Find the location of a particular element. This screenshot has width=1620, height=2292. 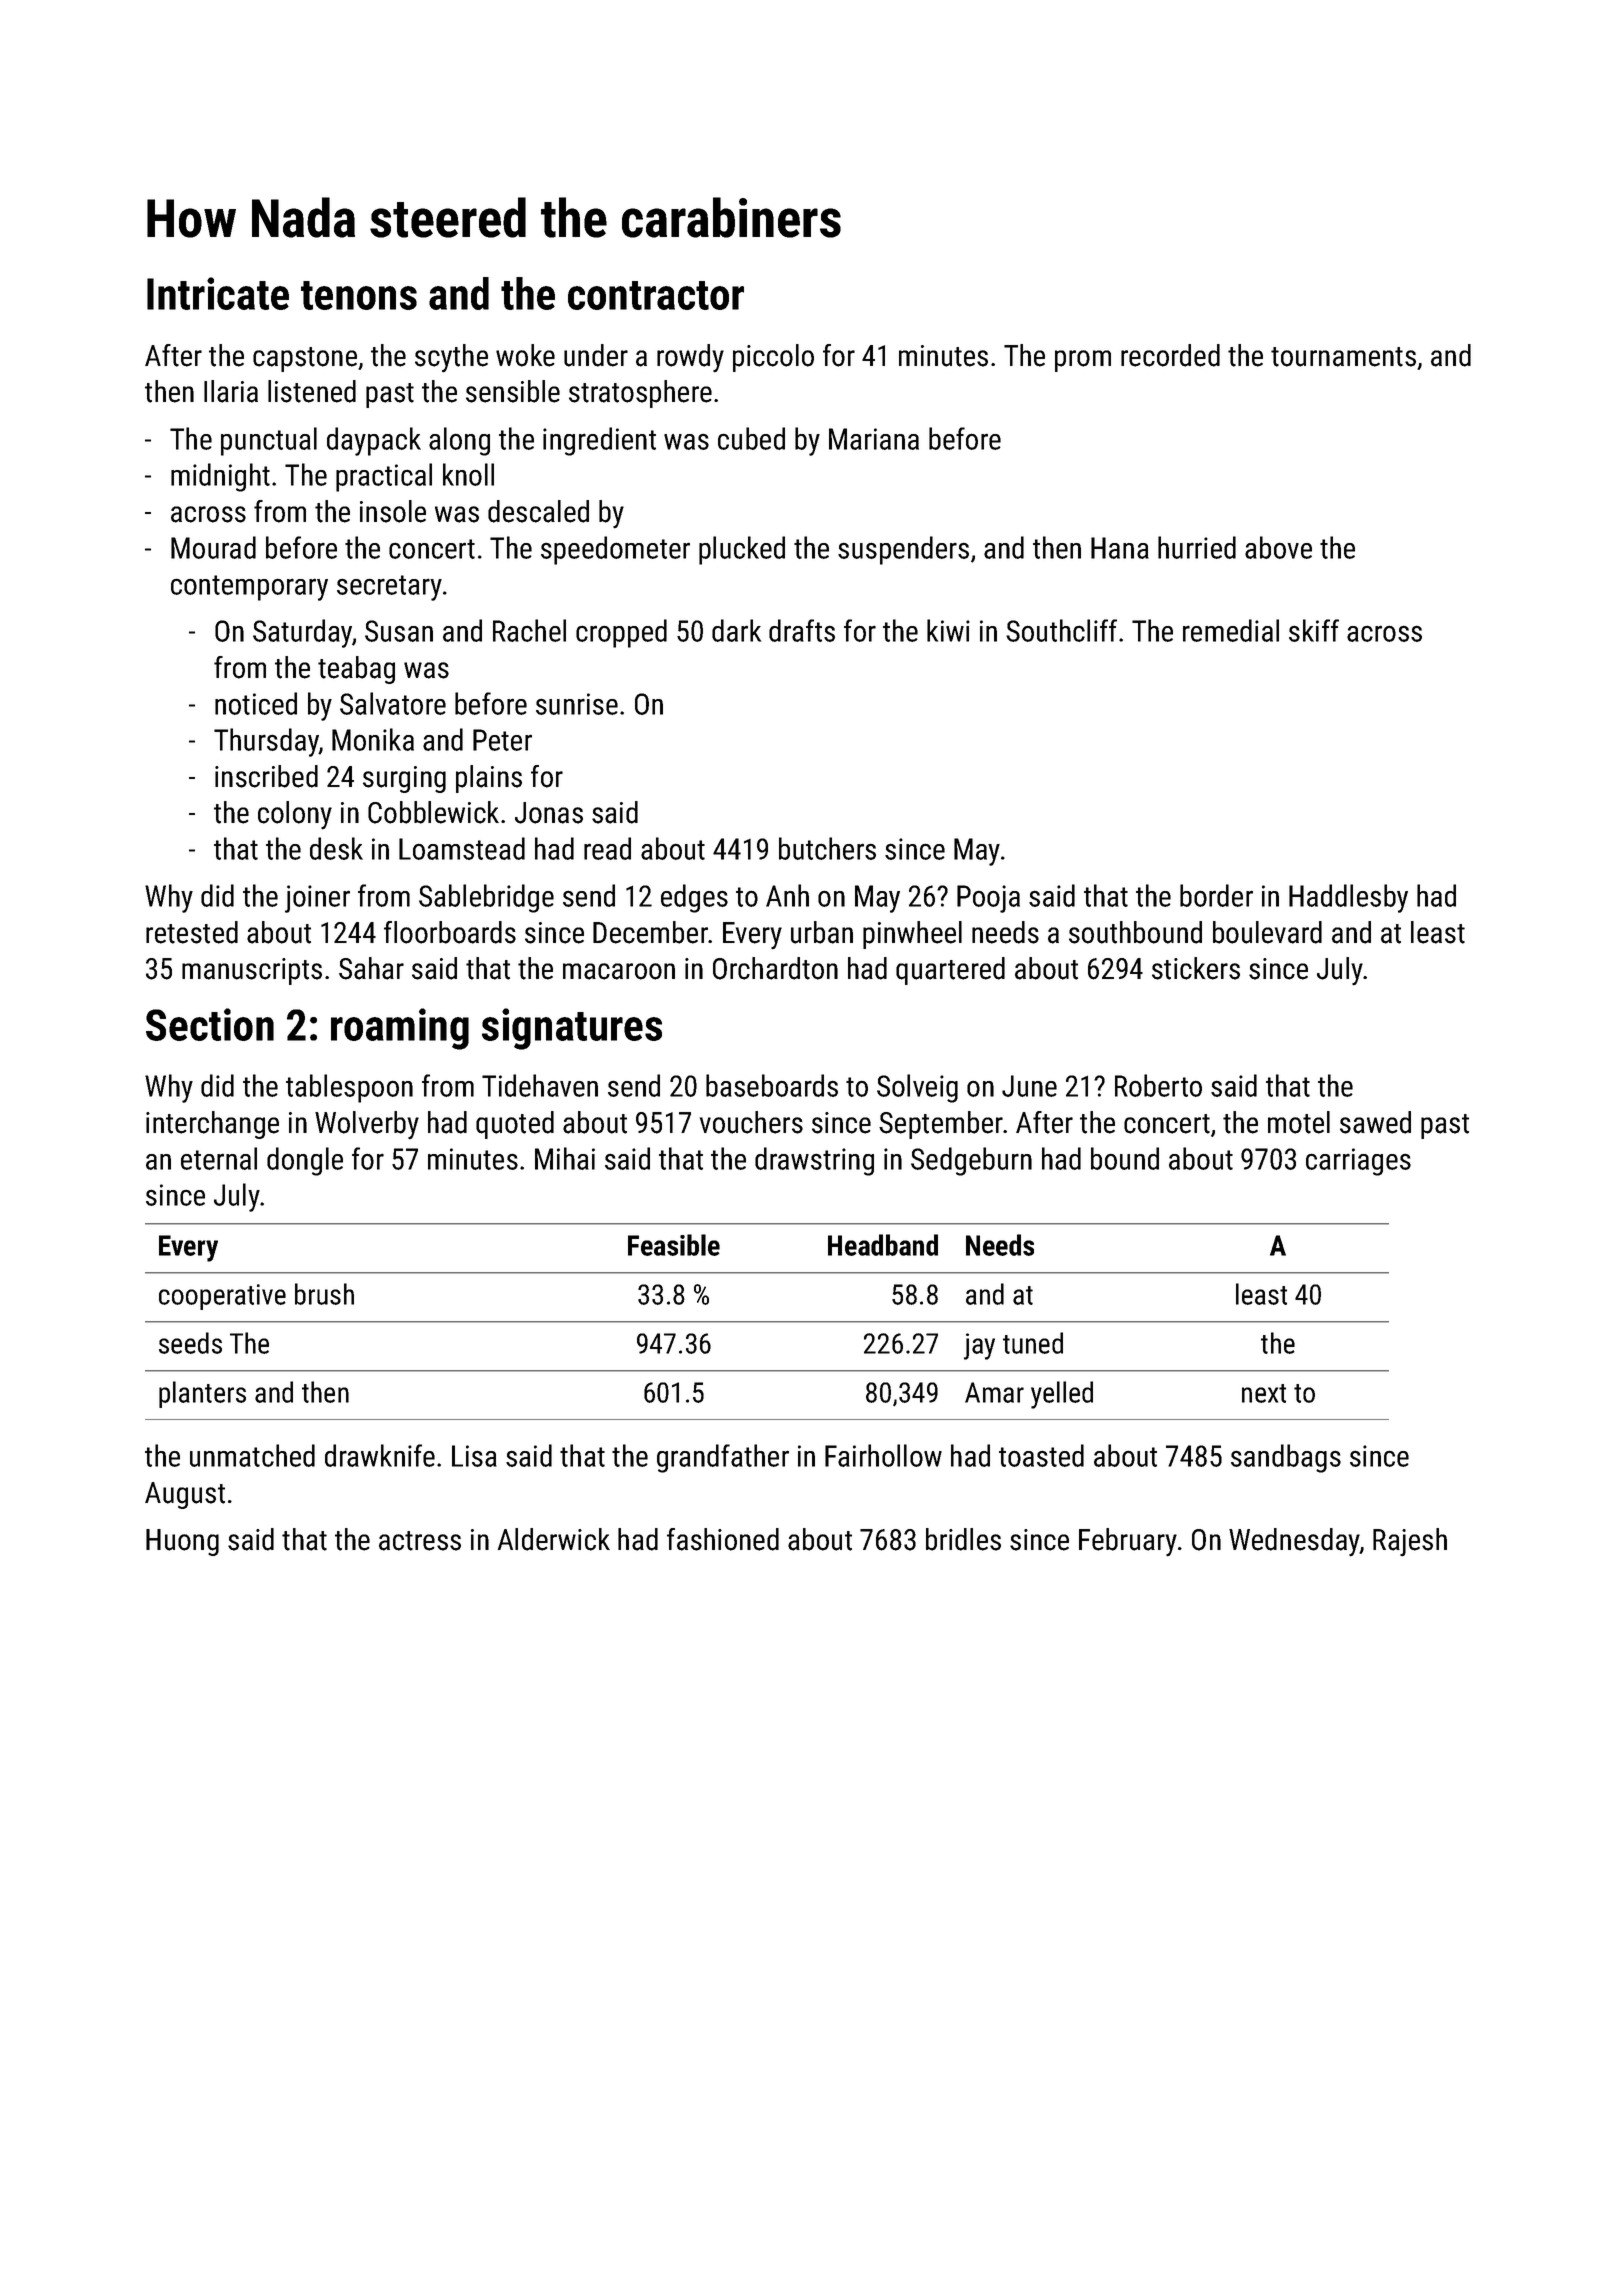

motel is located at coordinates (1299, 1122).
